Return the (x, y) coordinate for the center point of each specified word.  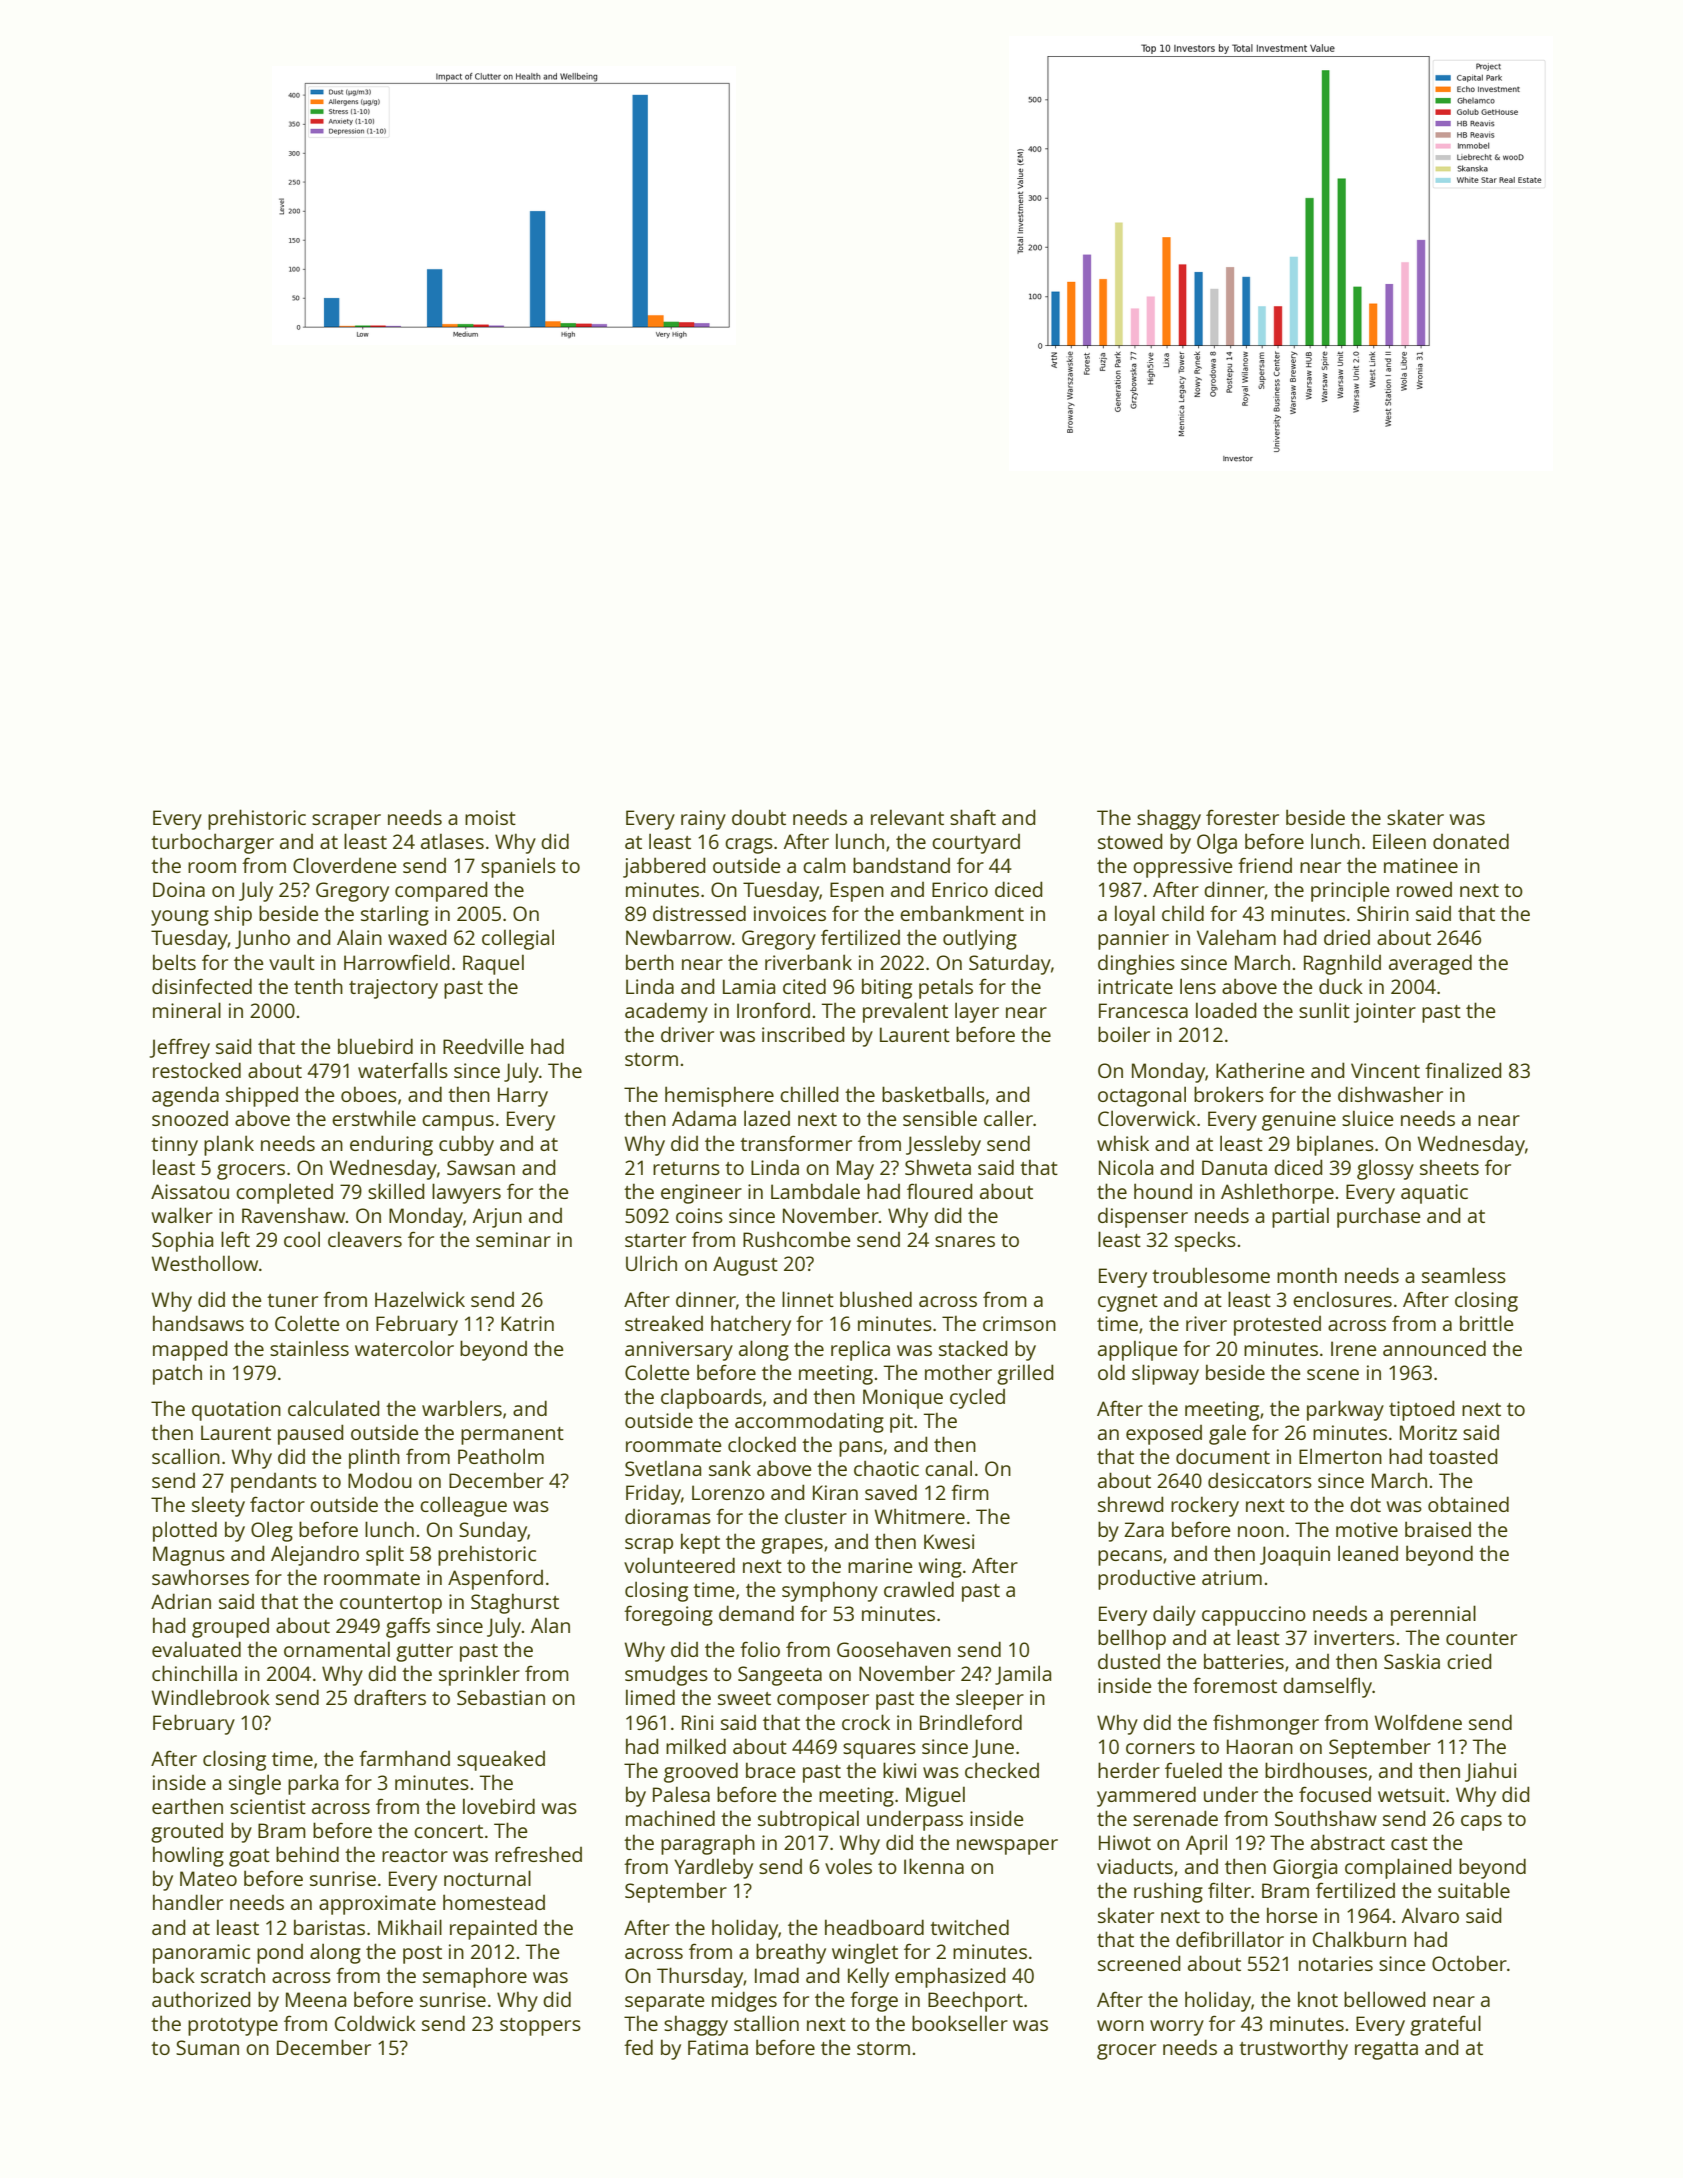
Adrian (181, 1601)
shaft (973, 817)
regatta (1386, 2051)
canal (948, 1468)
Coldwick (375, 2023)
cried (1469, 1661)
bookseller (960, 2023)
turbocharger (212, 843)
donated (1471, 841)
